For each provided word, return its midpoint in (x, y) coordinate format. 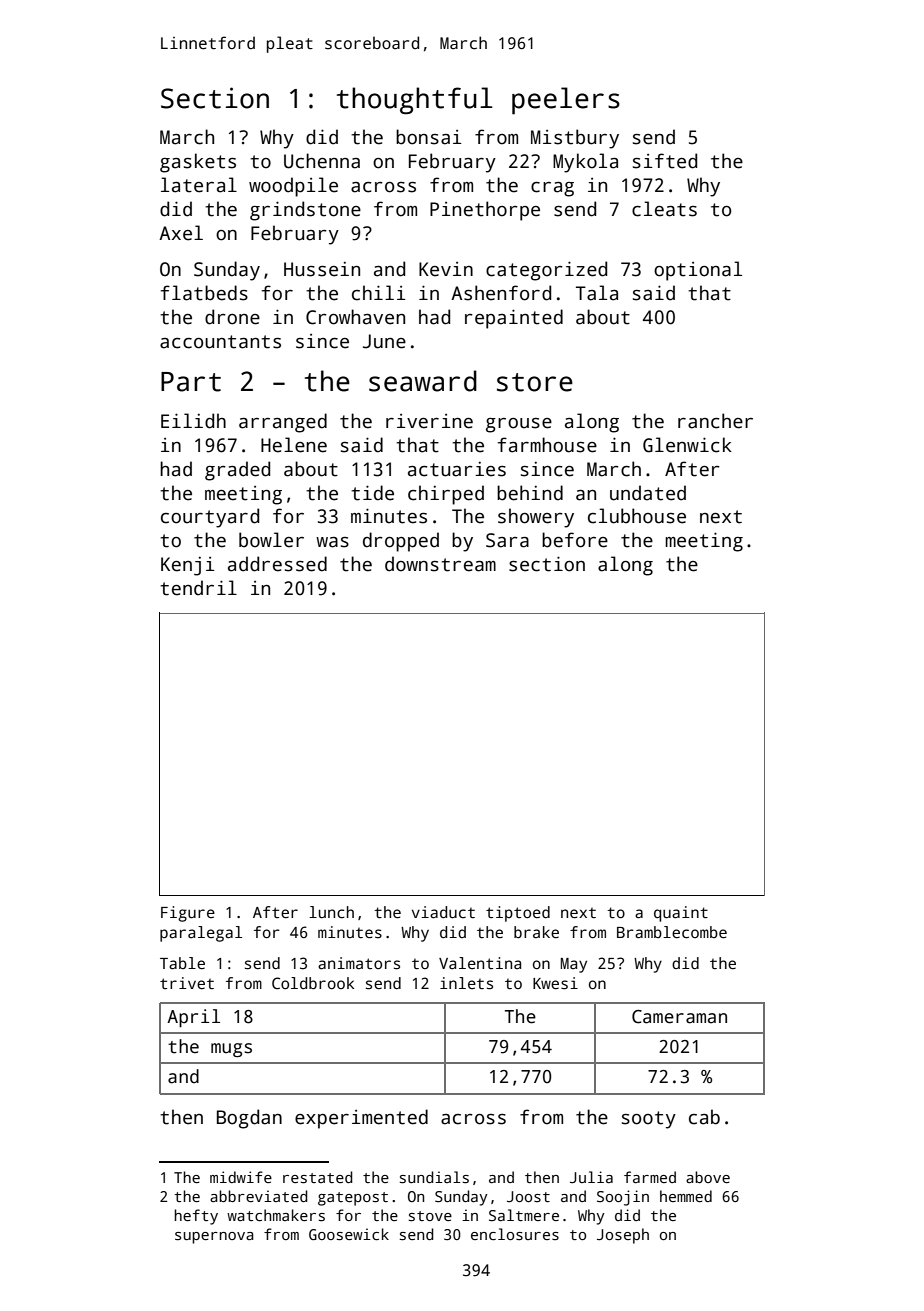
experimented (361, 1119)
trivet (187, 983)
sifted (665, 161)
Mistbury (575, 139)
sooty (649, 1120)
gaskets (198, 163)
